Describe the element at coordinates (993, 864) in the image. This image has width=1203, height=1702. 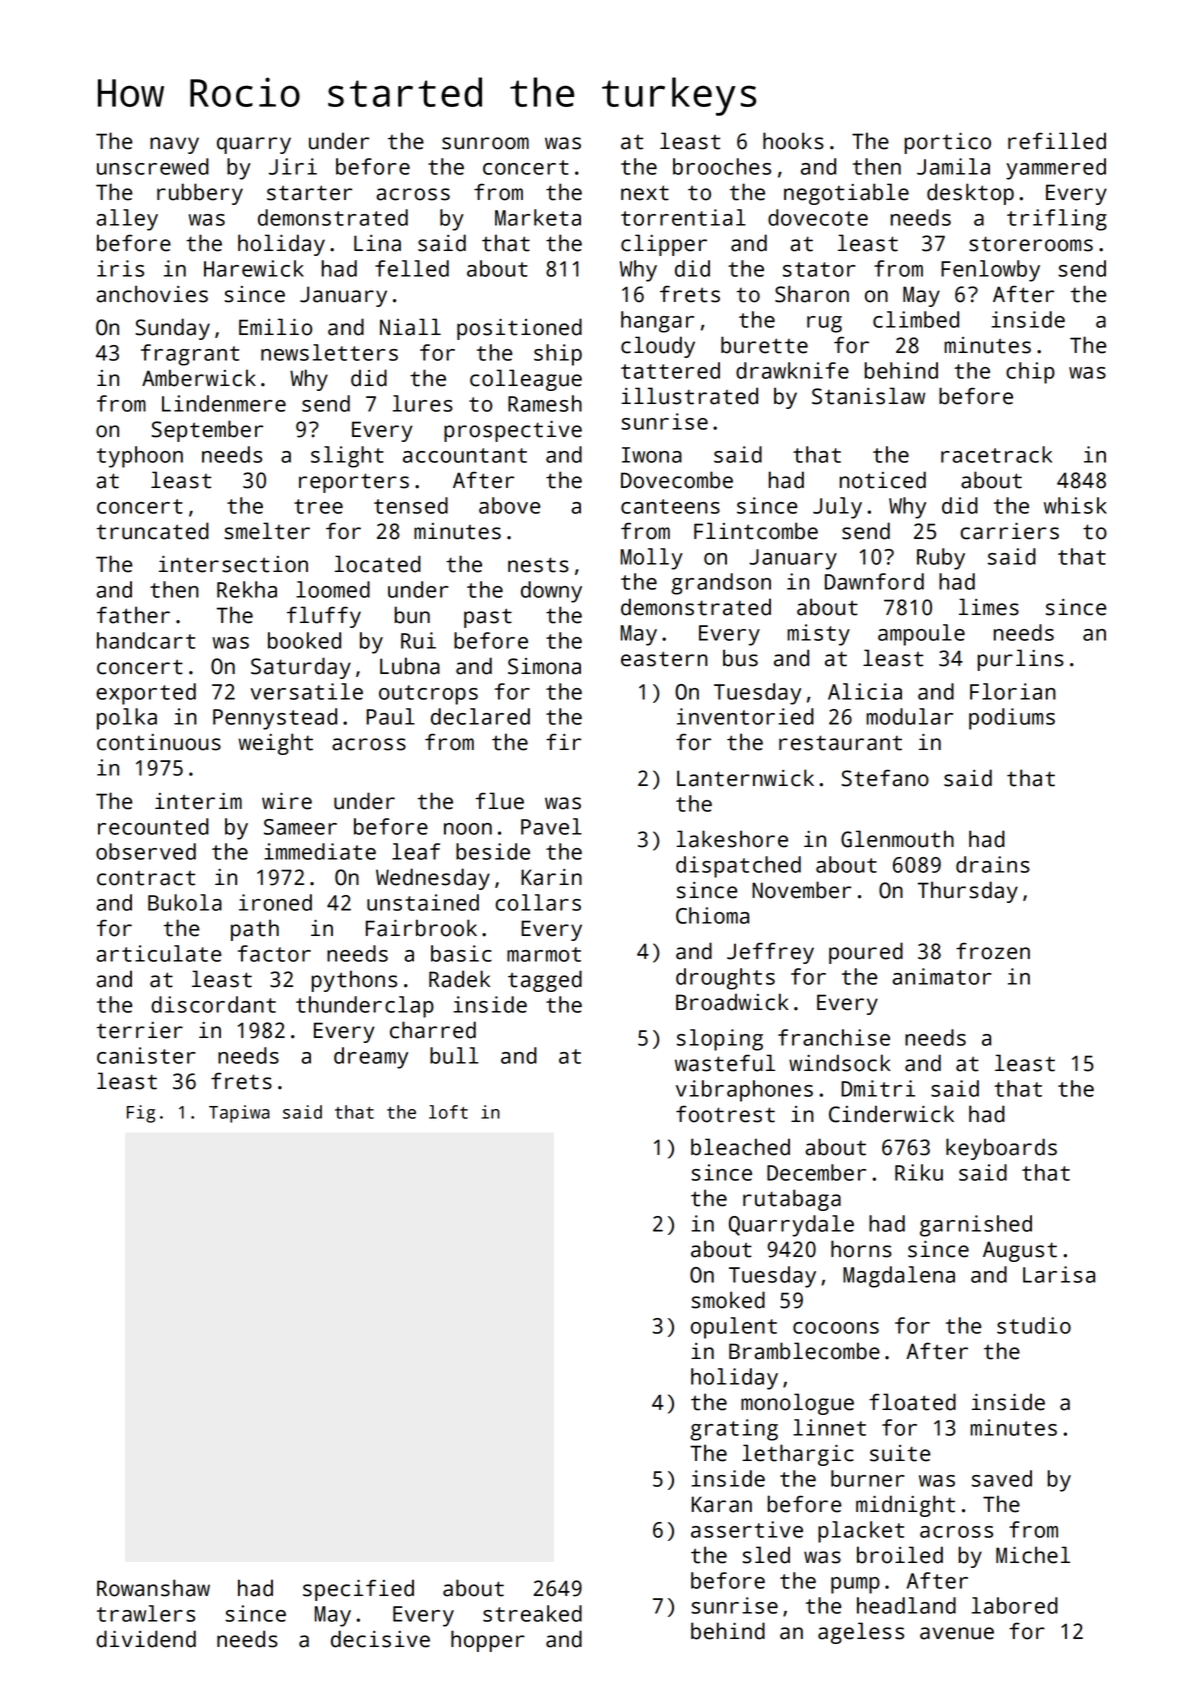
I see `drains` at that location.
